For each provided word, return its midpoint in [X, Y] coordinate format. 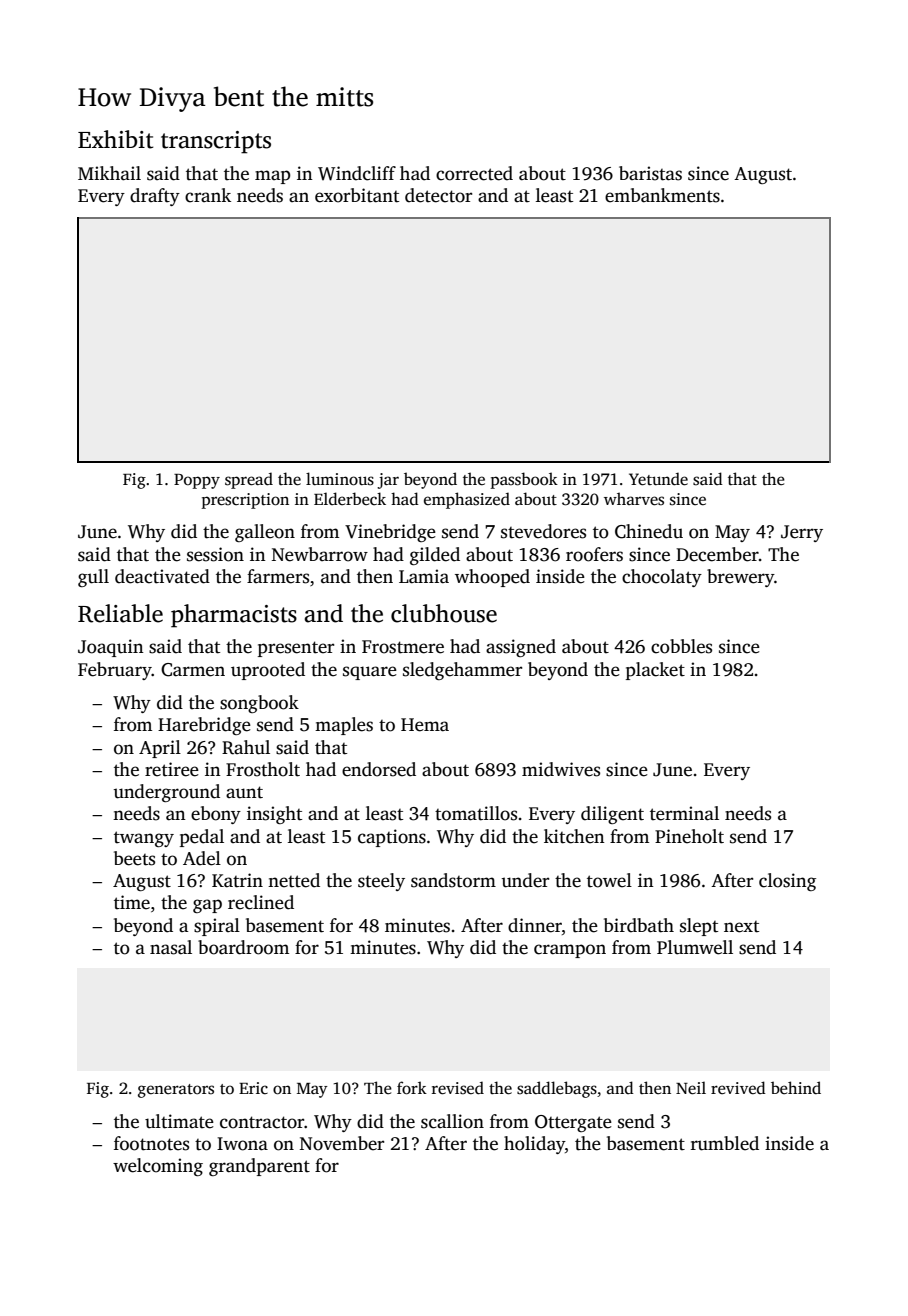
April [160, 749]
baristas [650, 173]
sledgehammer [462, 671]
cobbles [681, 646]
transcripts [216, 142]
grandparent [259, 1167]
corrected [474, 173]
